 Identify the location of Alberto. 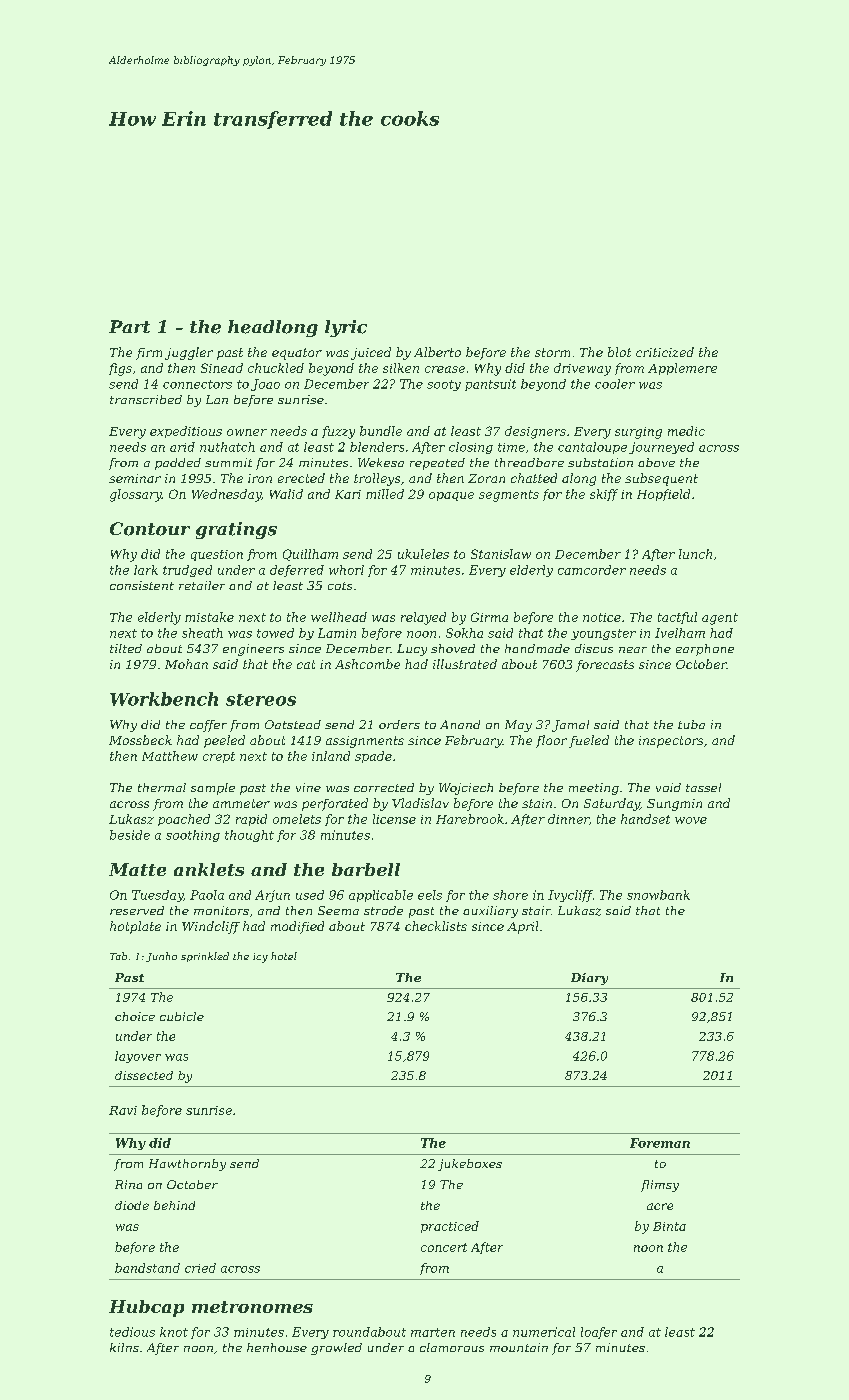
(437, 352).
